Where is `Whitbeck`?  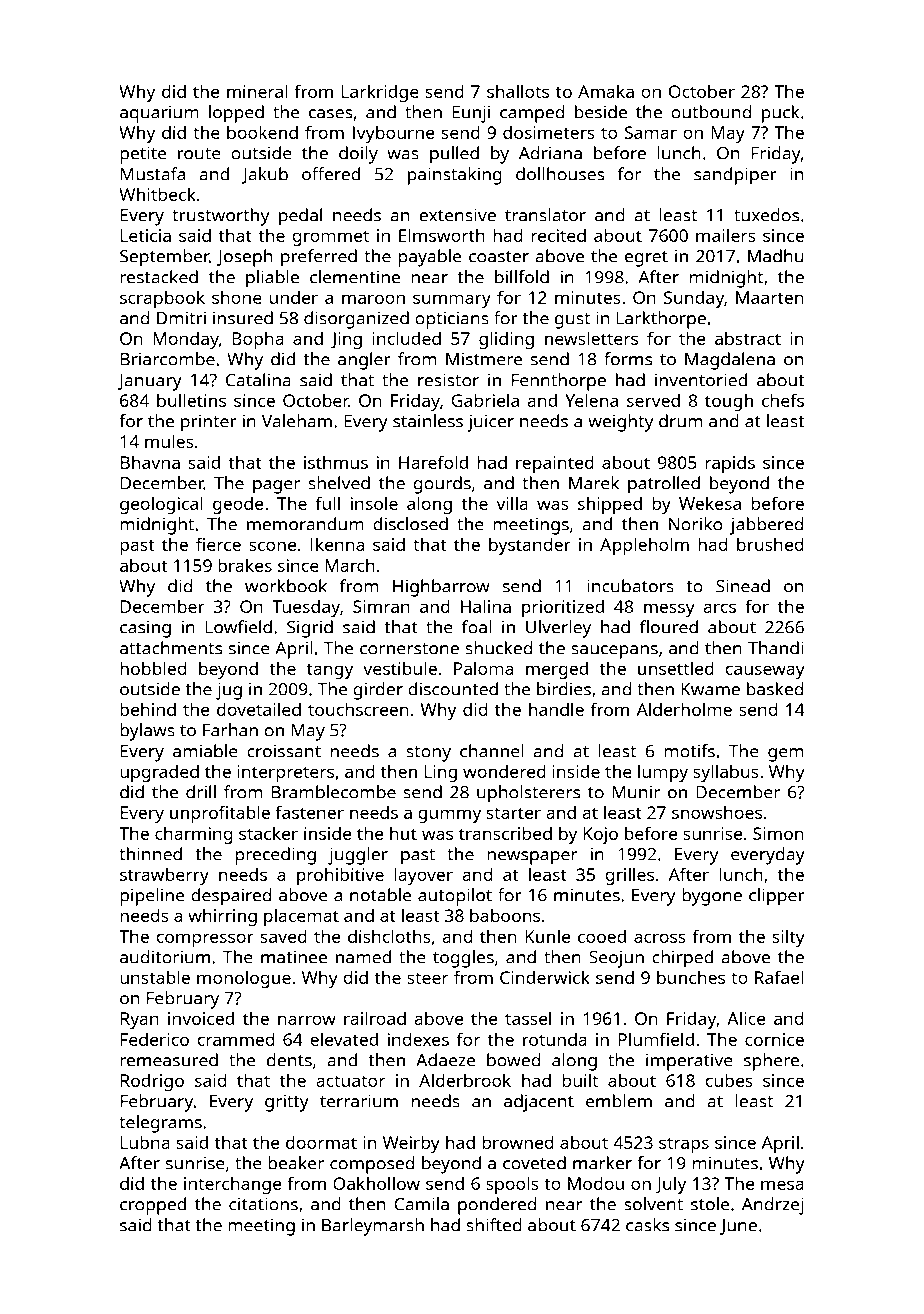
Whitbeck is located at coordinates (157, 194).
